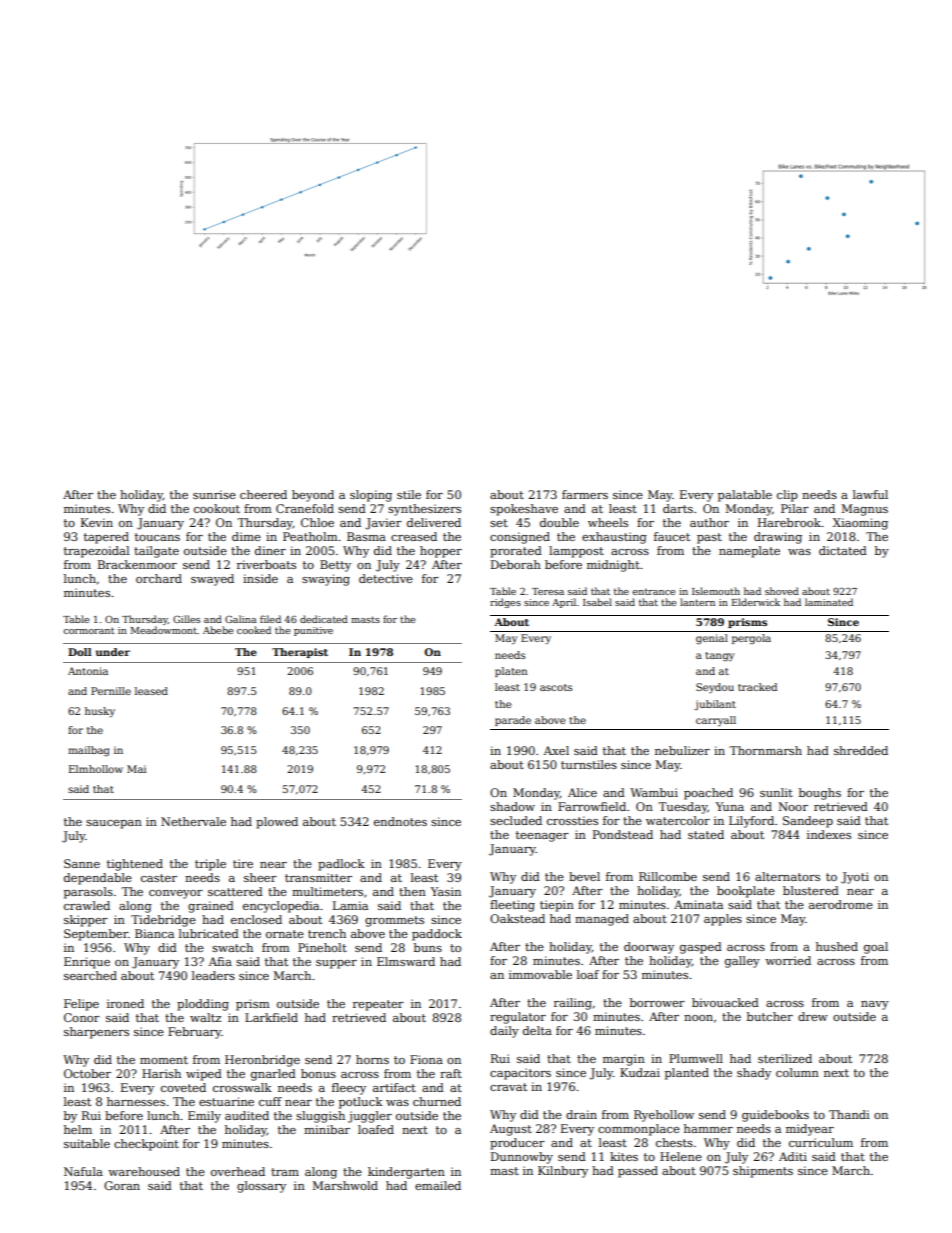 This document has width=952, height=1233. I want to click on emailed, so click(438, 1185).
